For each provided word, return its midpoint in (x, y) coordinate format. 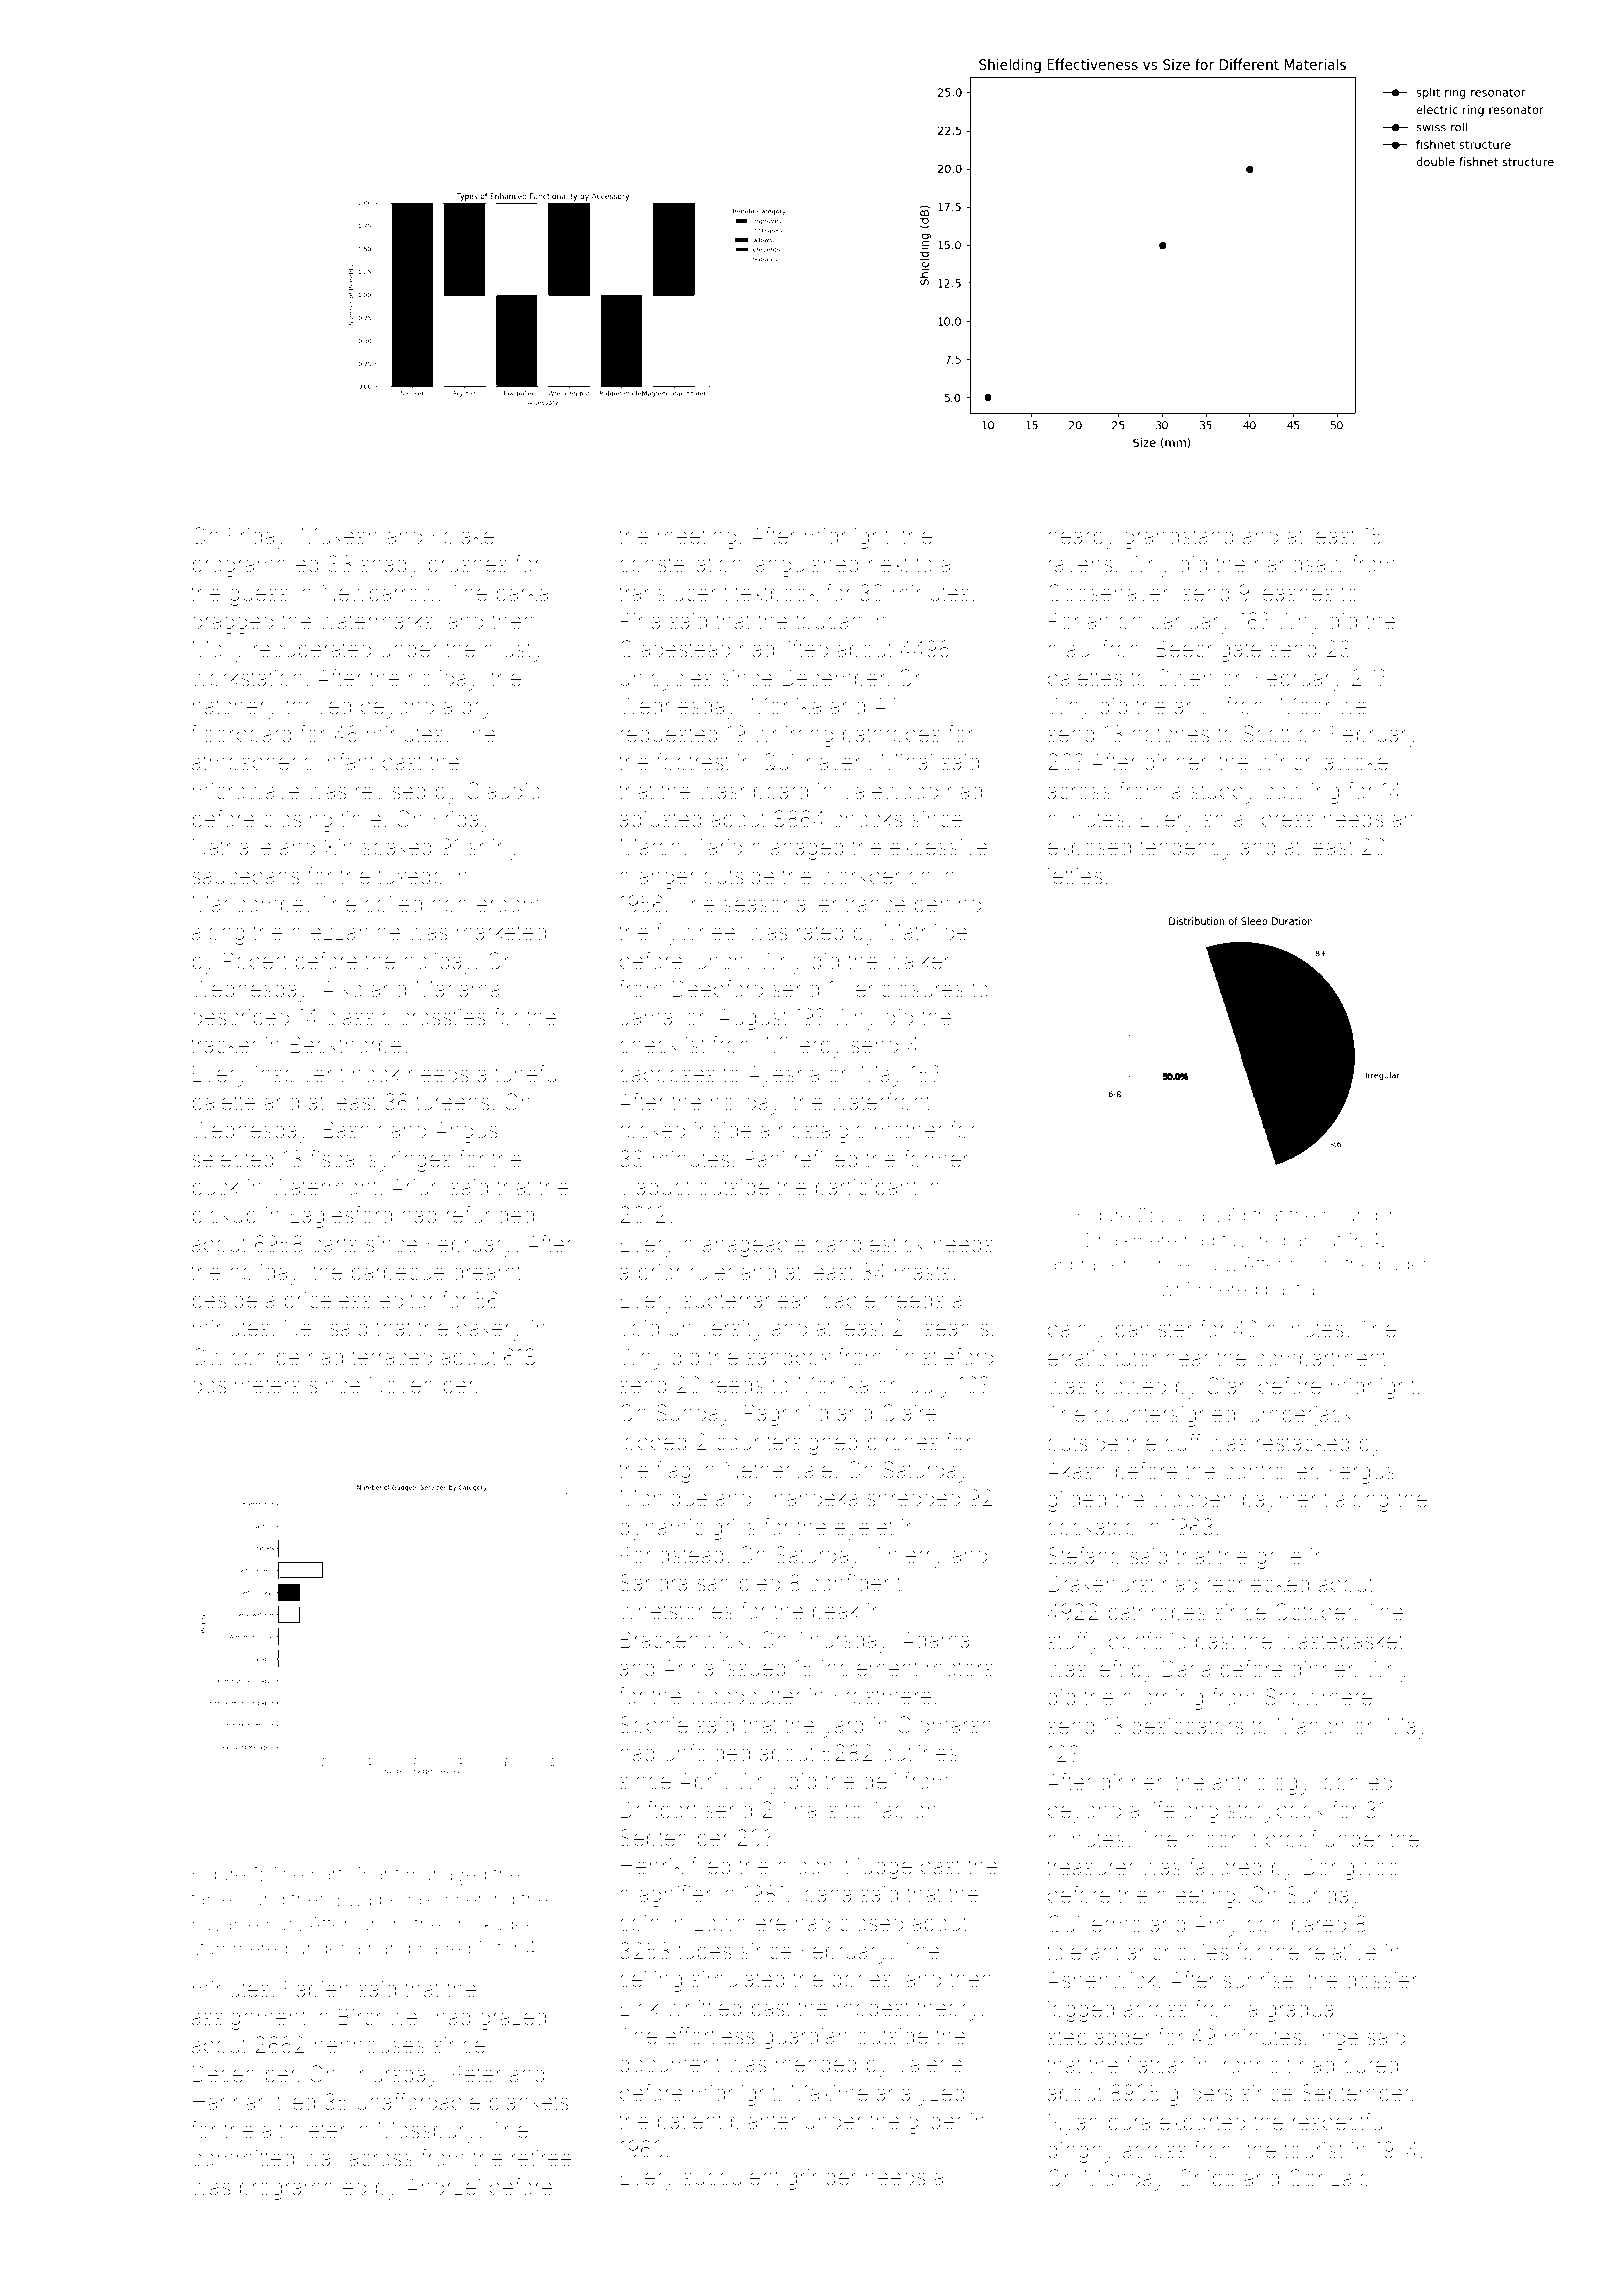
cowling (1301, 793)
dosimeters (246, 1385)
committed (243, 2158)
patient (690, 2123)
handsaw (1299, 564)
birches (903, 1442)
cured (1370, 2065)
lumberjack (1298, 1416)
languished (805, 566)
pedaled (414, 1901)
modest (873, 2008)
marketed (501, 932)
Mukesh (339, 536)
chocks (868, 819)
